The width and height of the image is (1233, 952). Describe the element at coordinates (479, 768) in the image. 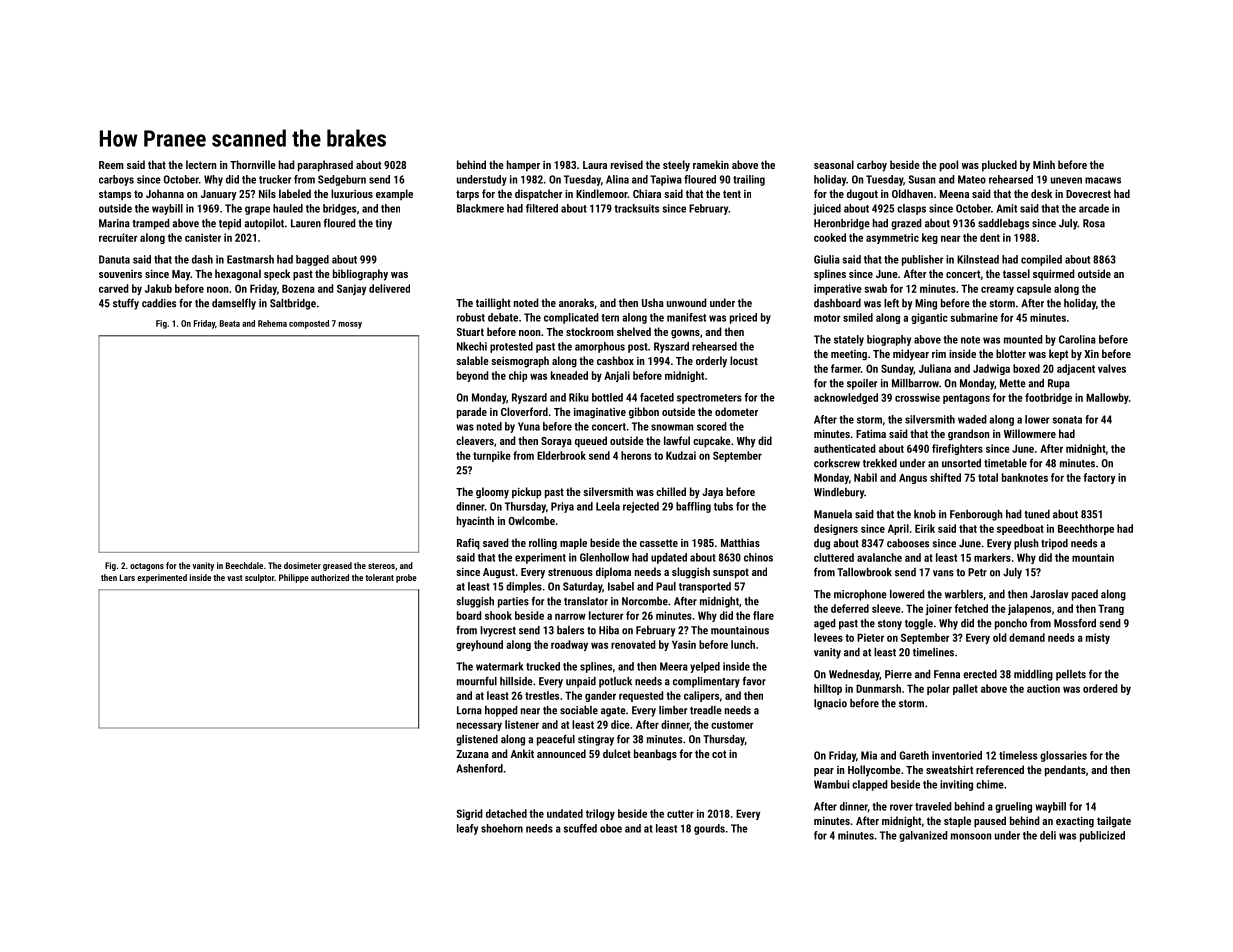

I see `Ashenford` at that location.
